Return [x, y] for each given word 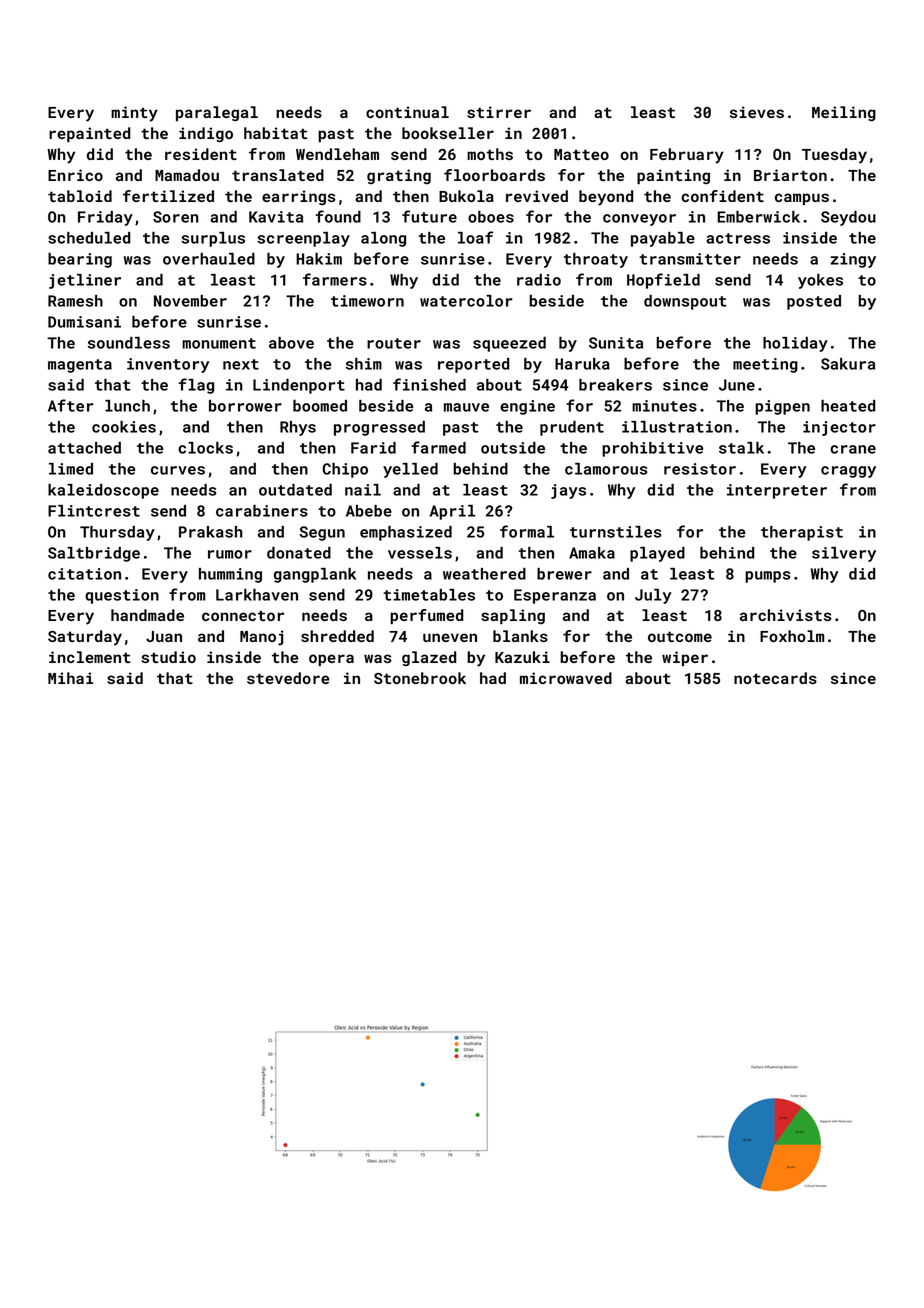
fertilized [168, 196]
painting [673, 176]
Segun [322, 533]
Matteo [581, 154]
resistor [700, 469]
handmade [147, 615]
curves [178, 470]
